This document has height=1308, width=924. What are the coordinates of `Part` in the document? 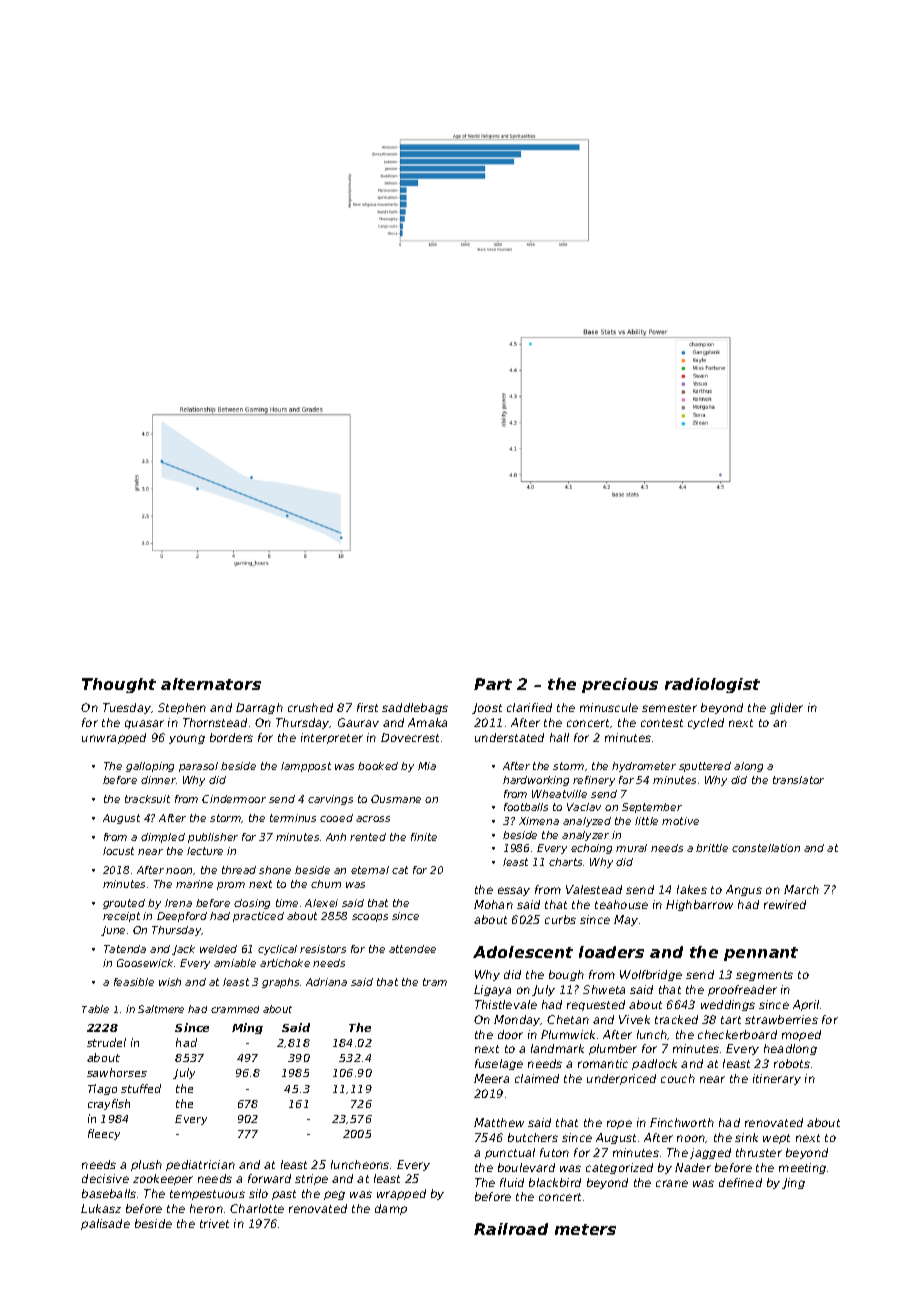 It's located at (493, 684).
